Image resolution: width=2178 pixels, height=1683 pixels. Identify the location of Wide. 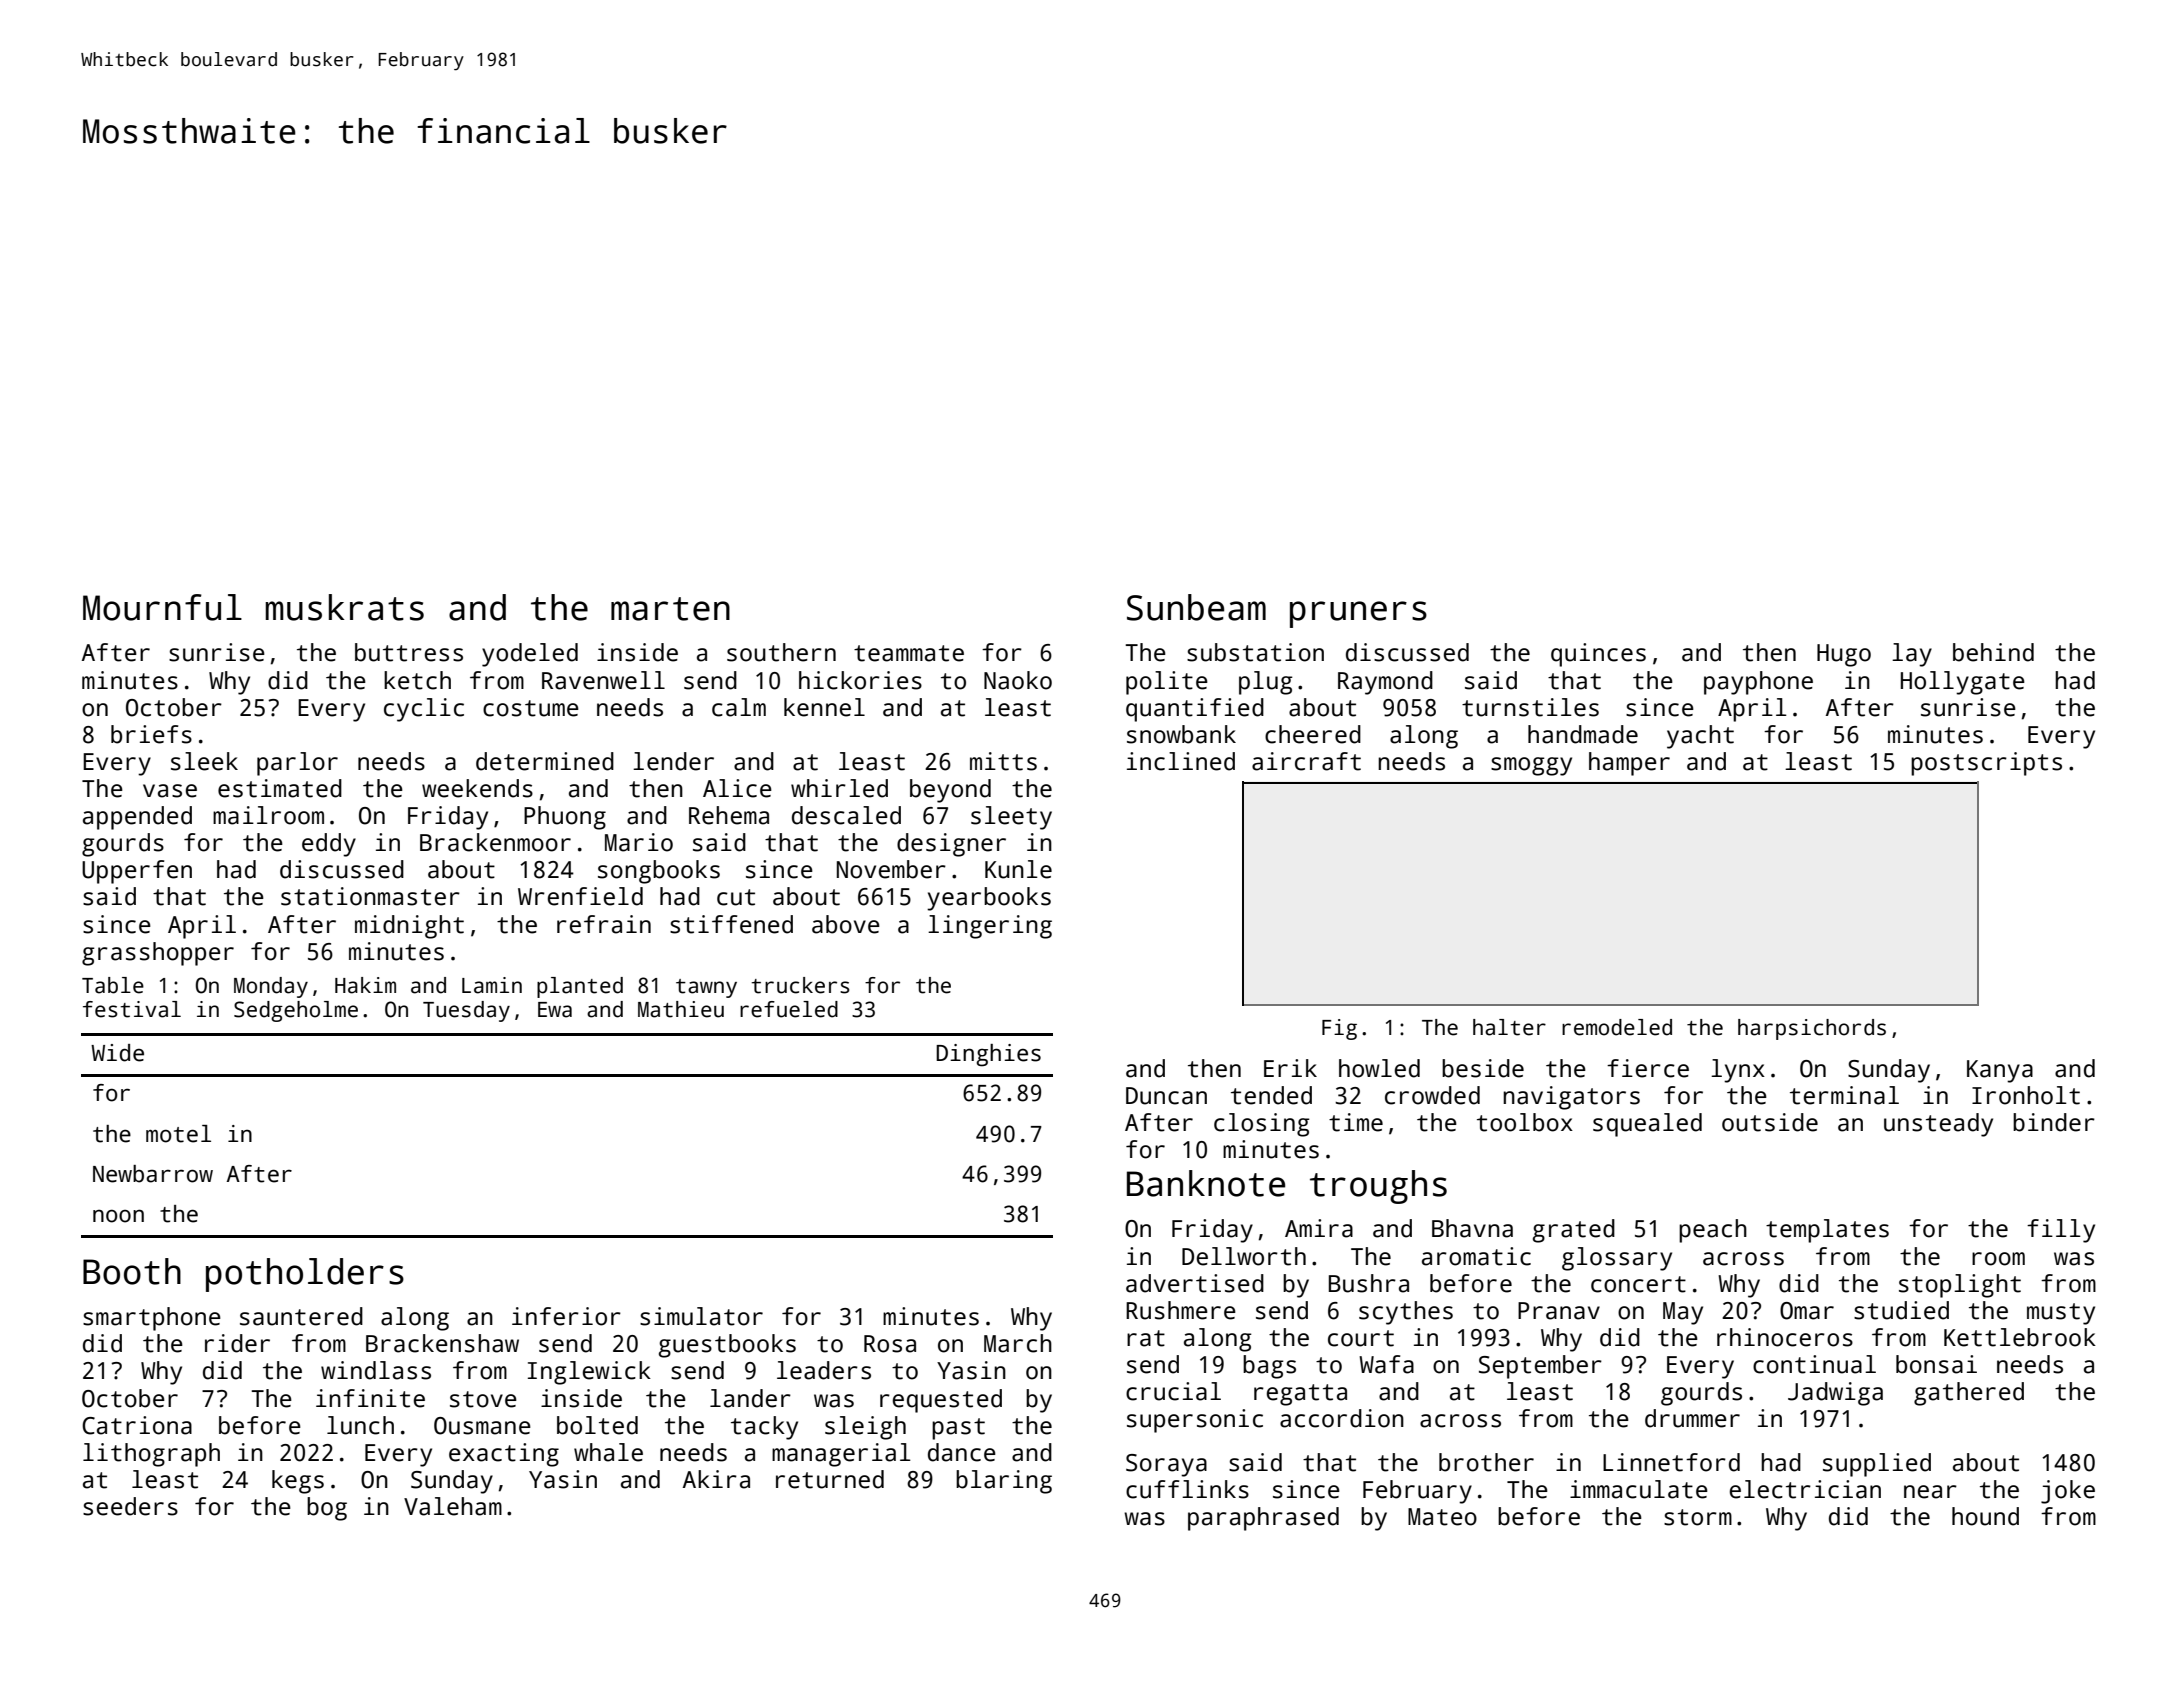
(117, 1053).
